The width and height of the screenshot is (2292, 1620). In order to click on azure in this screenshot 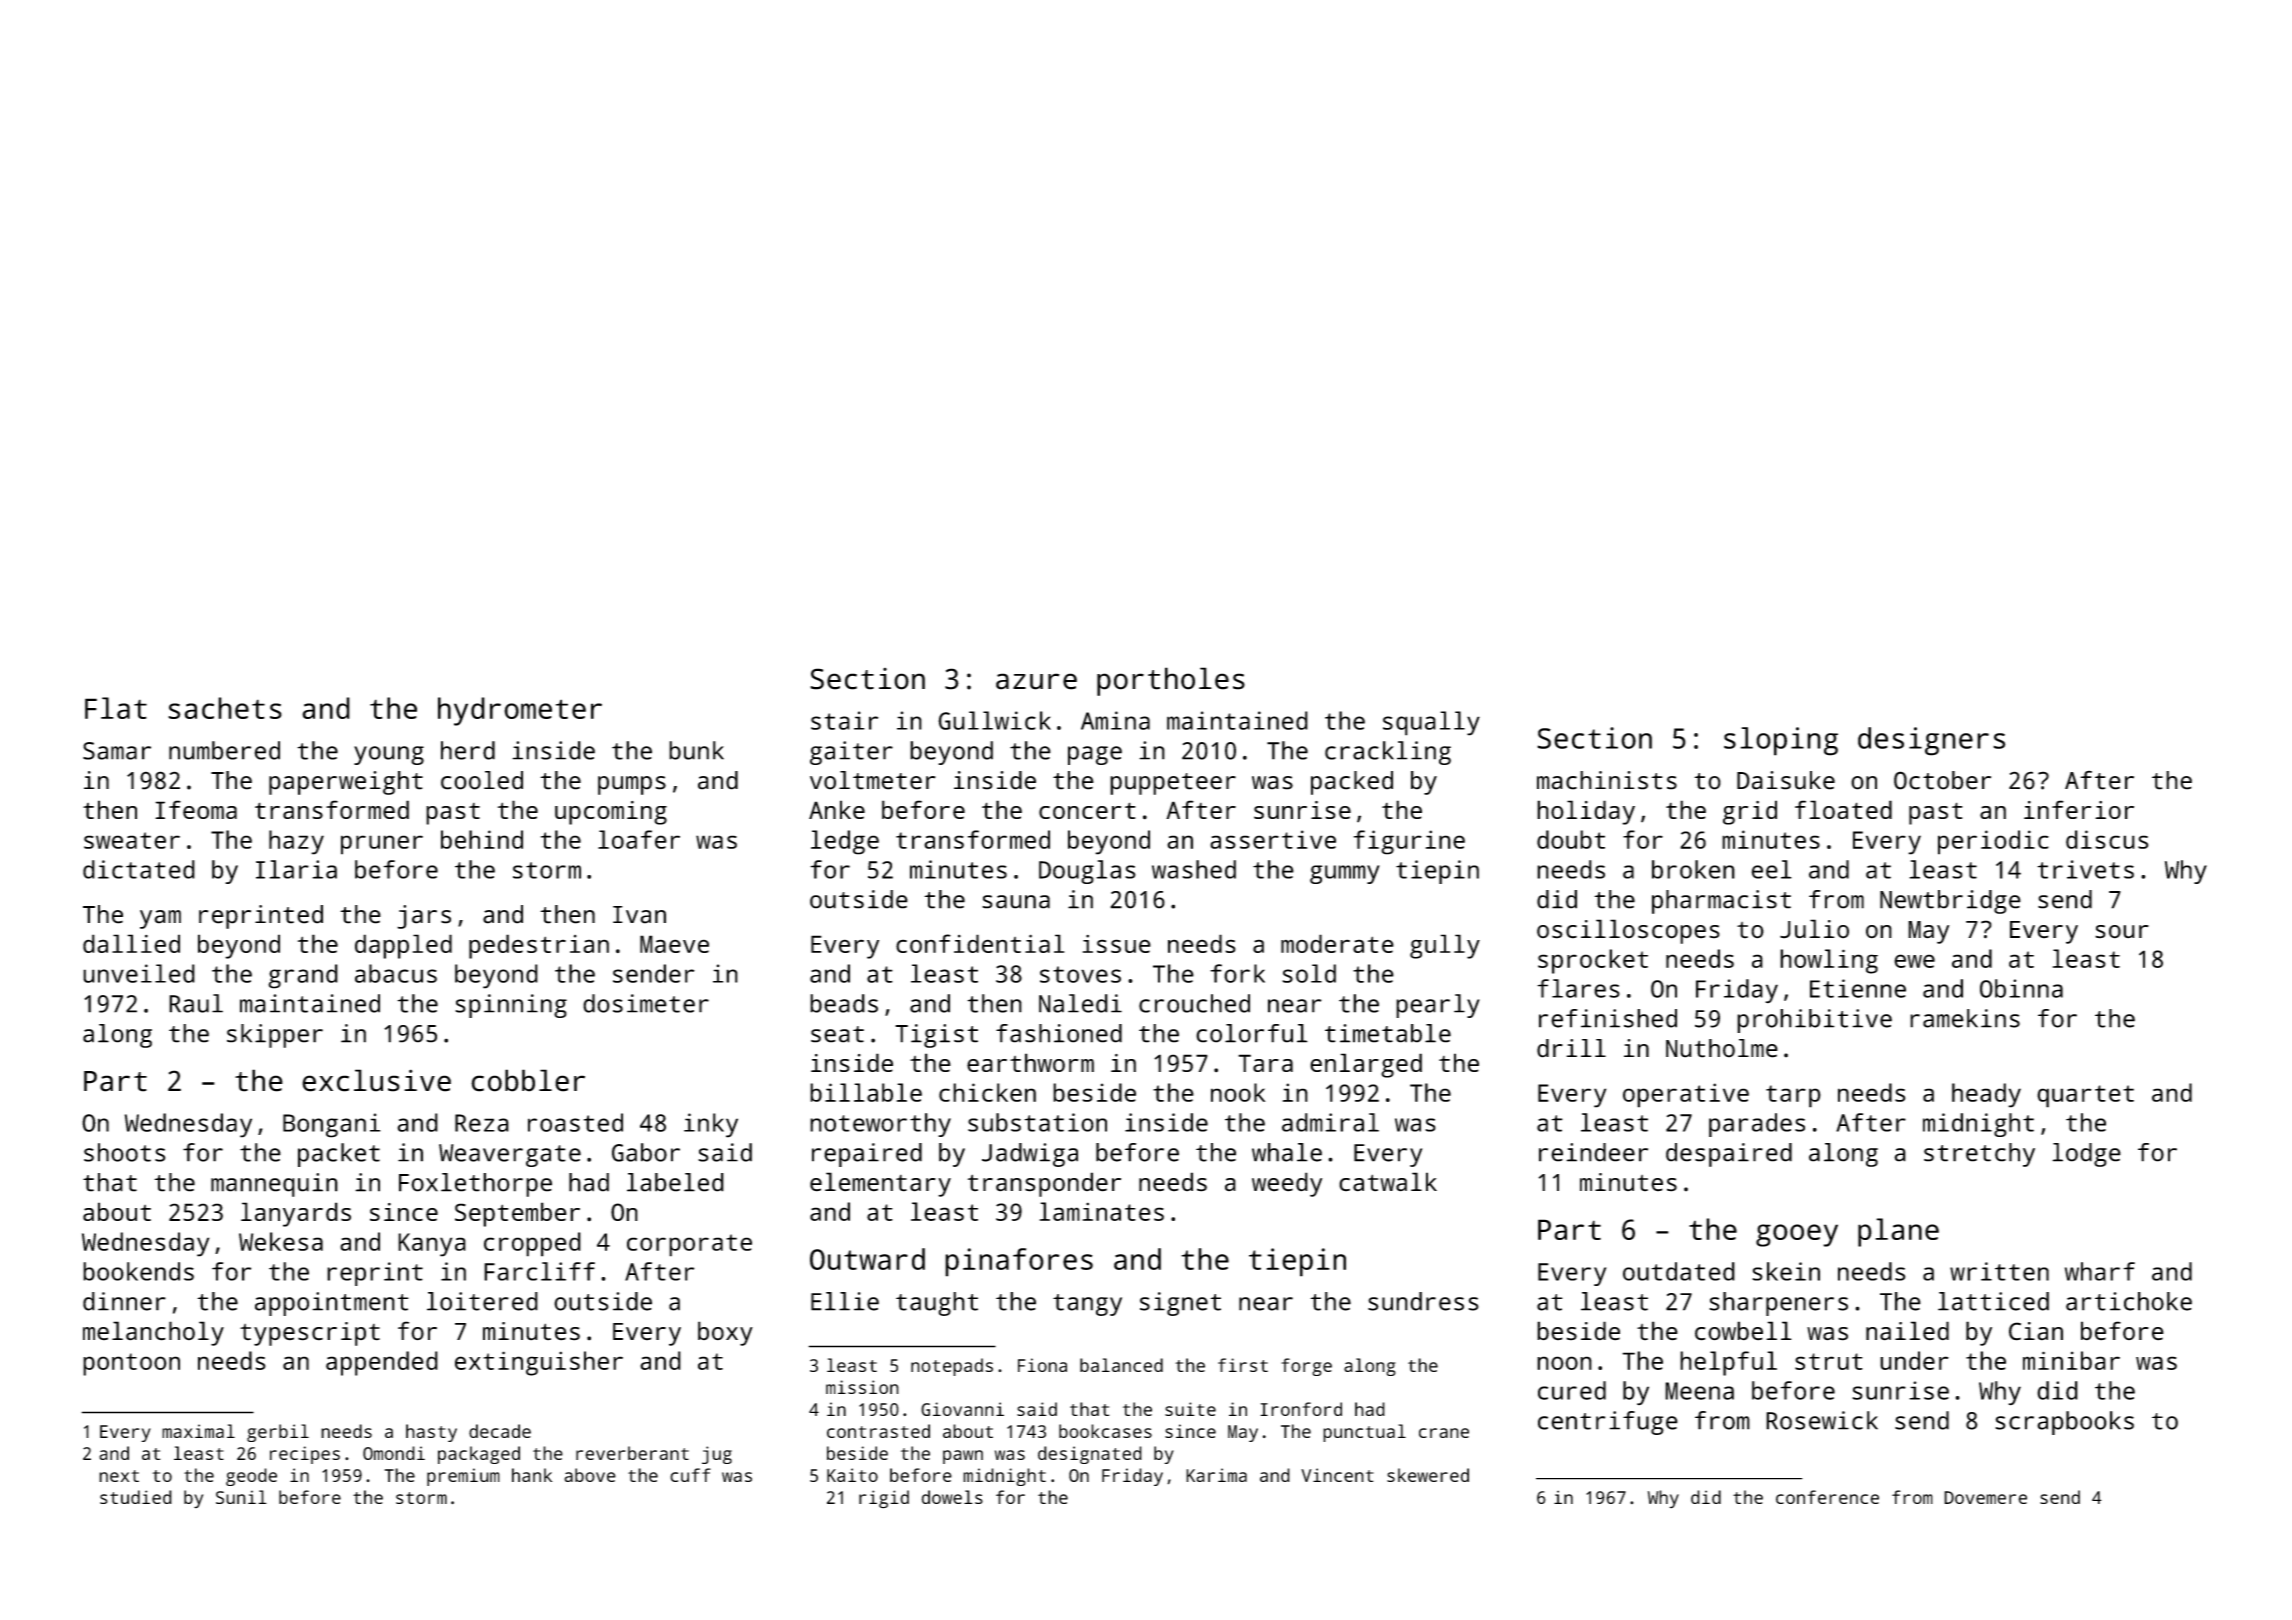, I will do `click(1036, 681)`.
